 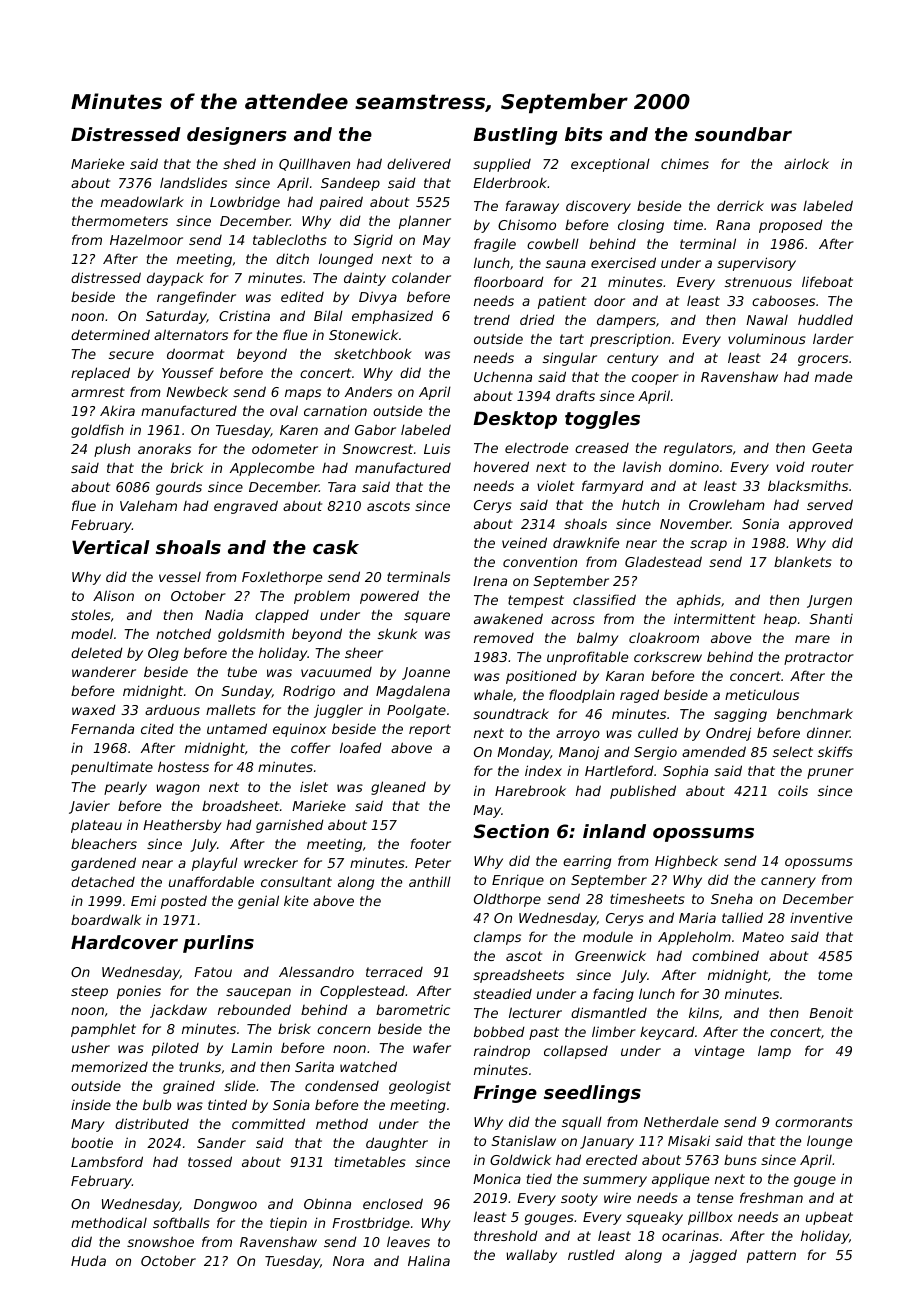 What do you see at coordinates (511, 831) in the page?
I see `Section` at bounding box center [511, 831].
